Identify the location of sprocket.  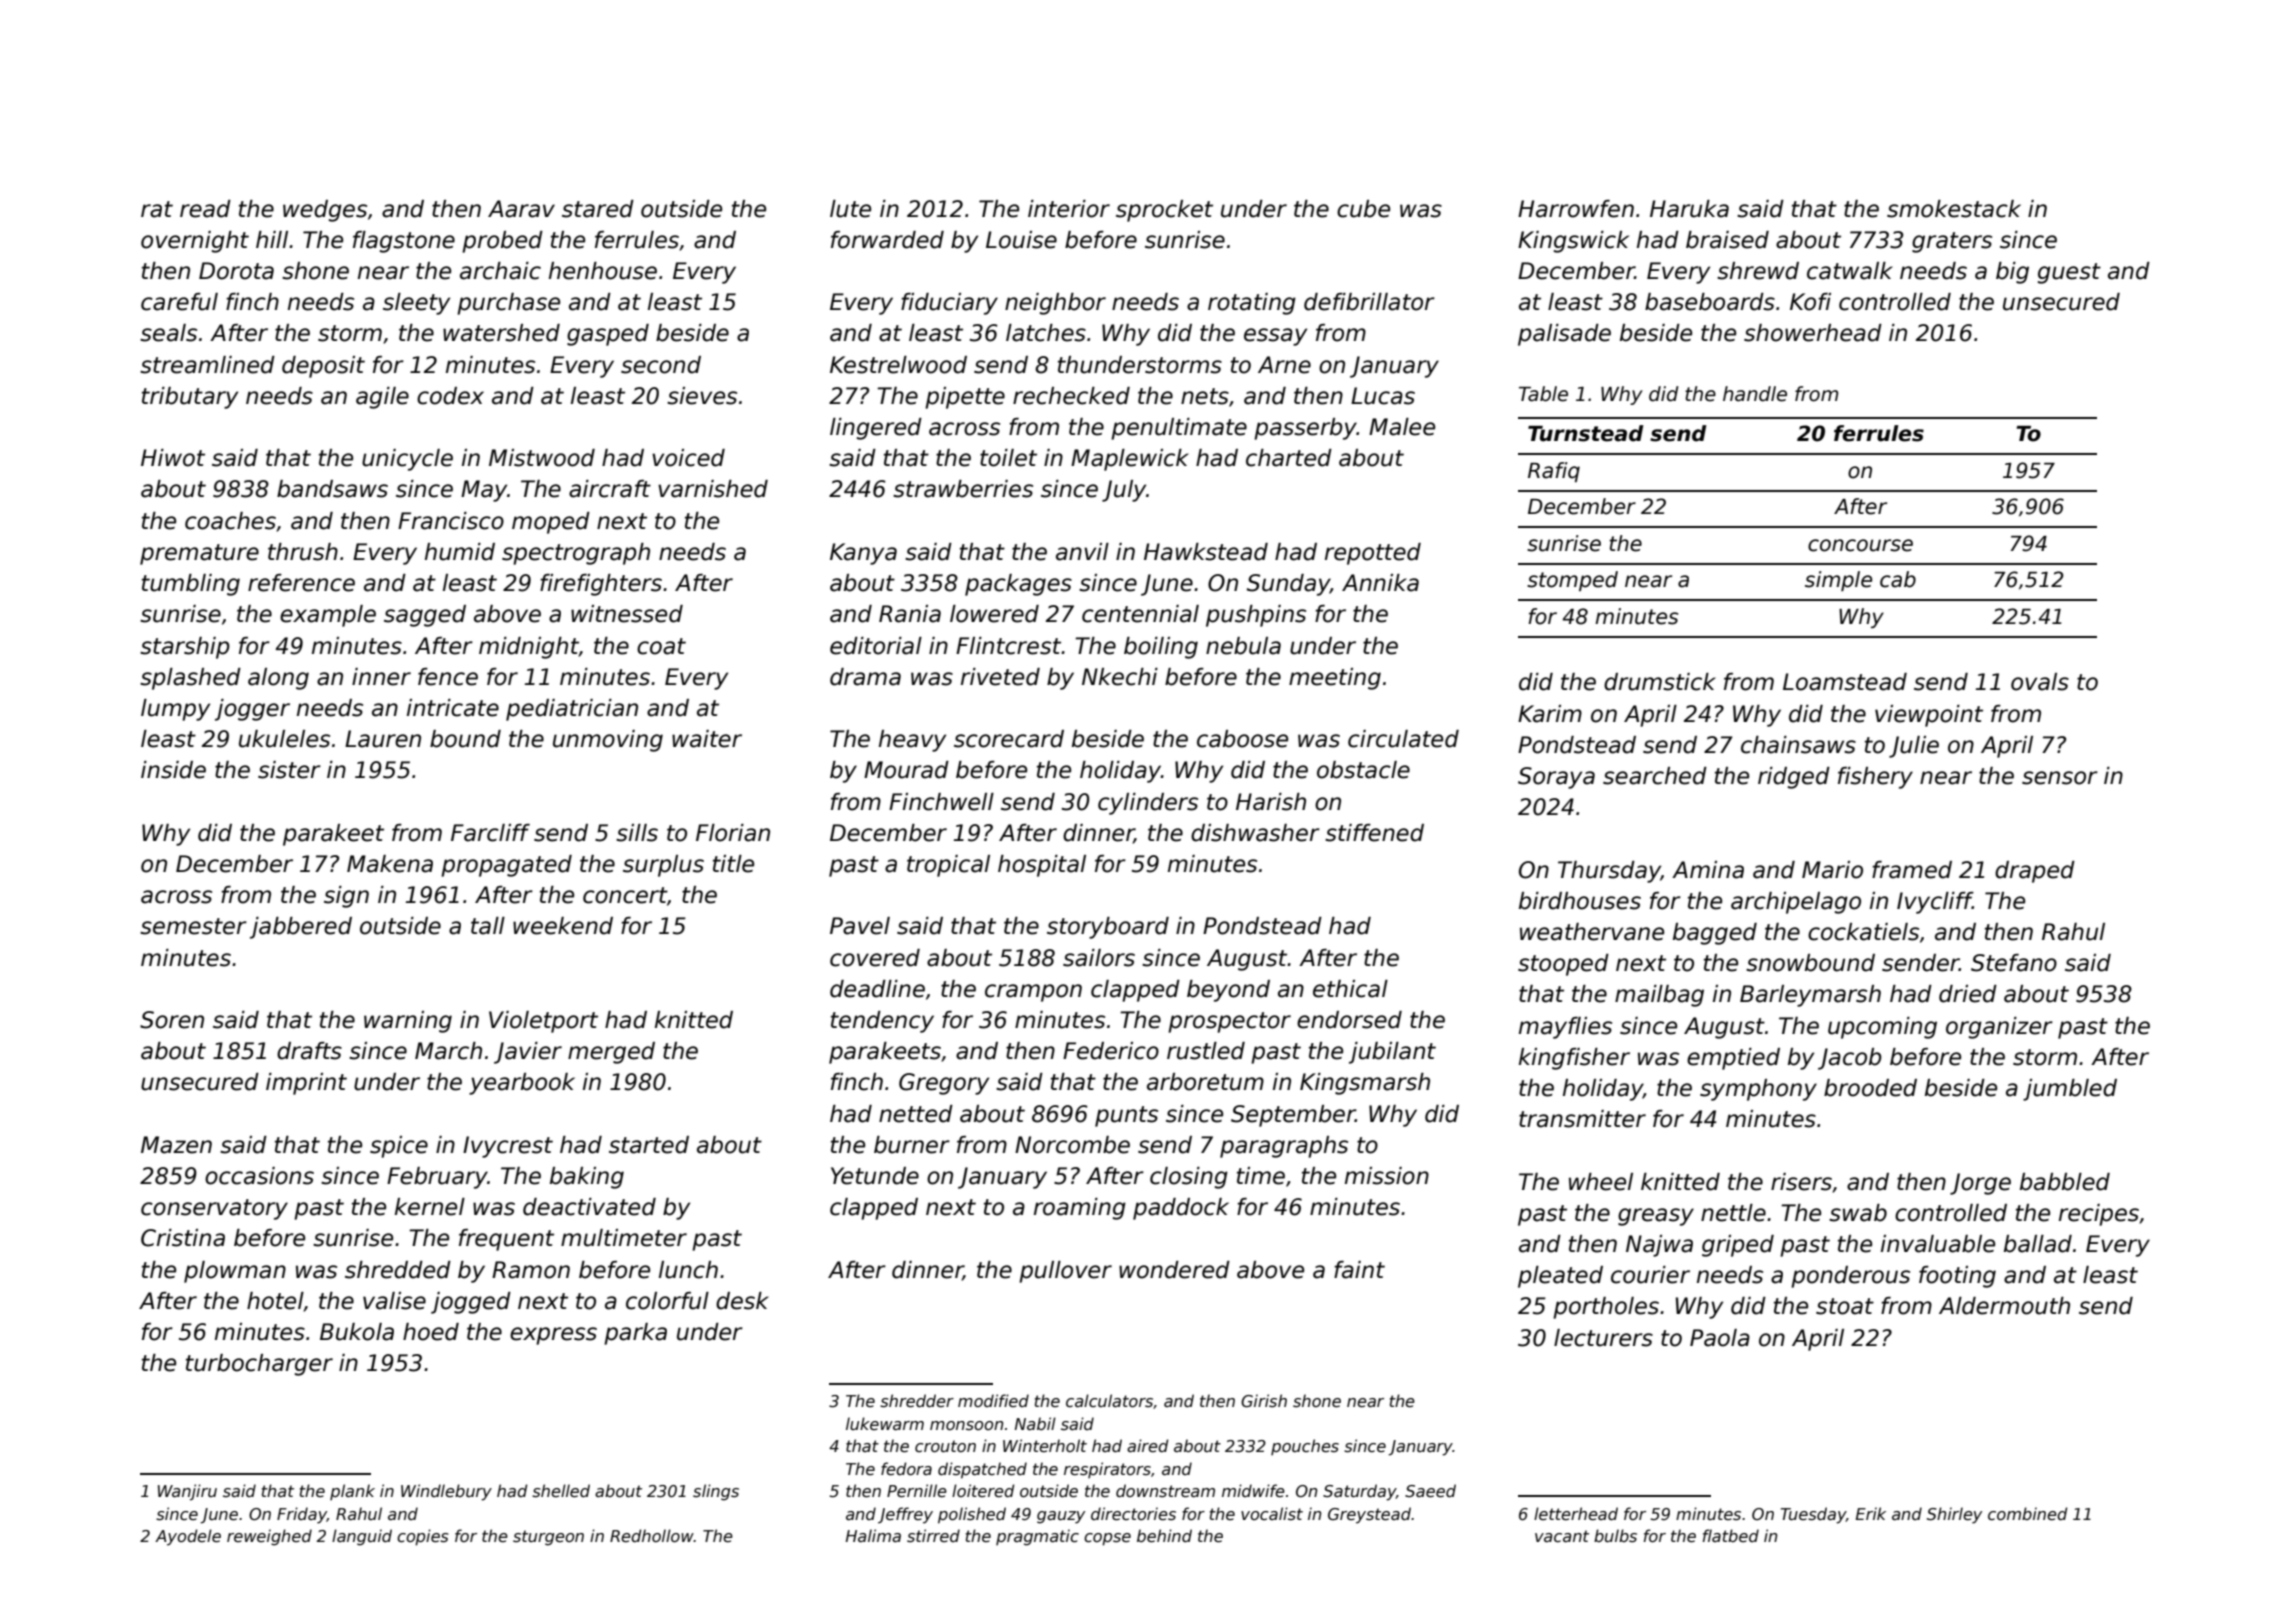
(1164, 211).
